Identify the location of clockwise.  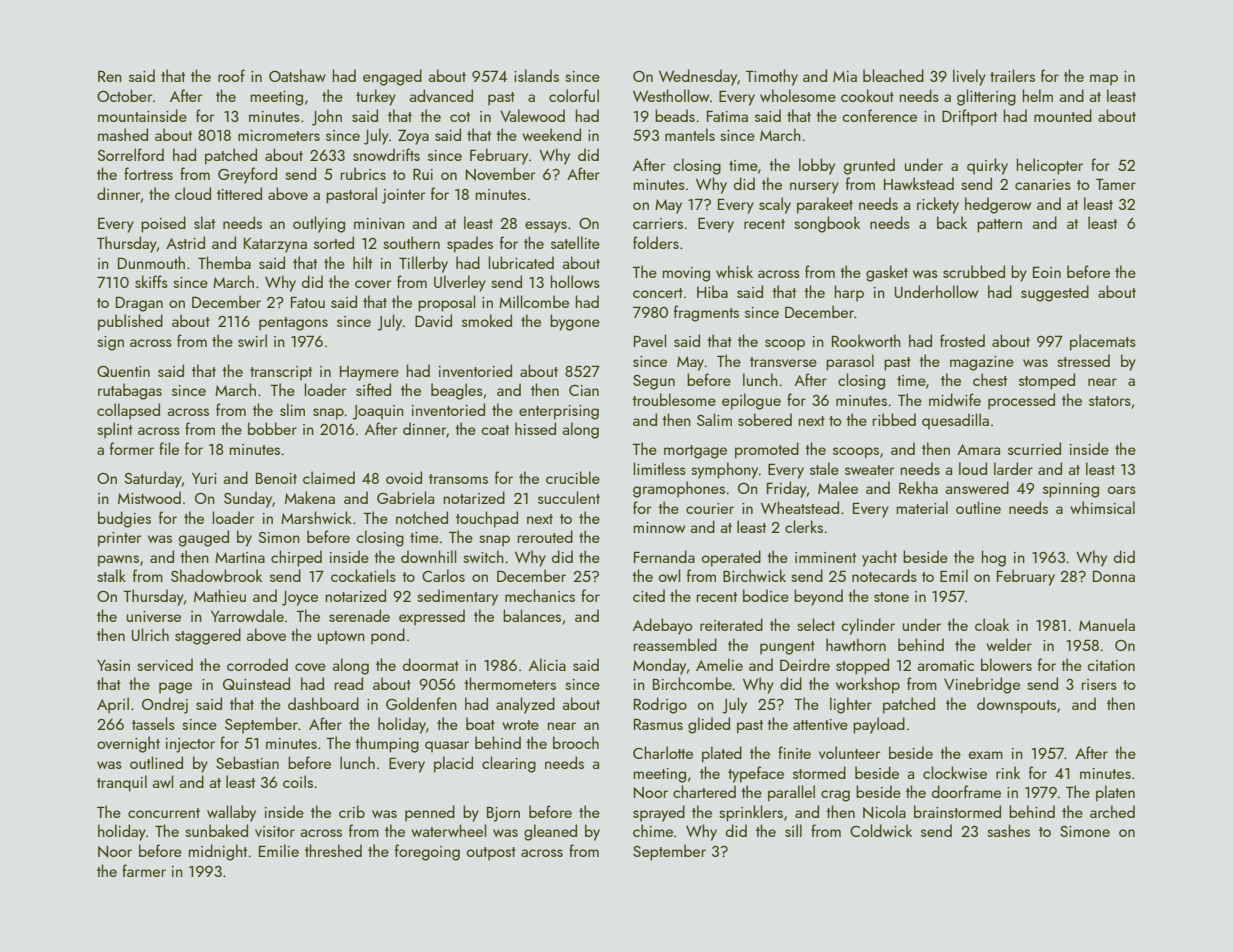
(955, 772).
